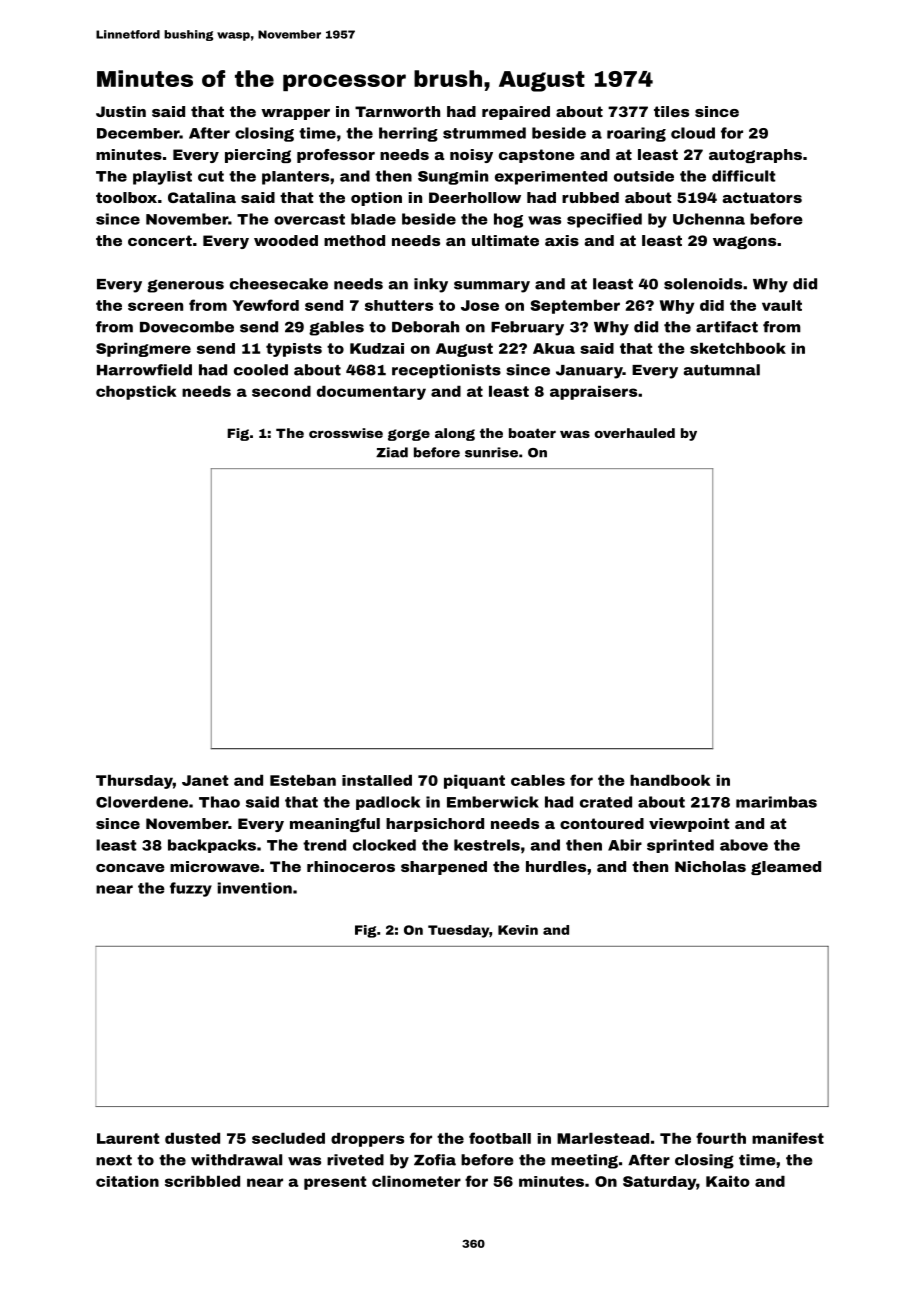 This image has height=1308, width=924. Describe the element at coordinates (728, 1181) in the image. I see `Kaito` at that location.
